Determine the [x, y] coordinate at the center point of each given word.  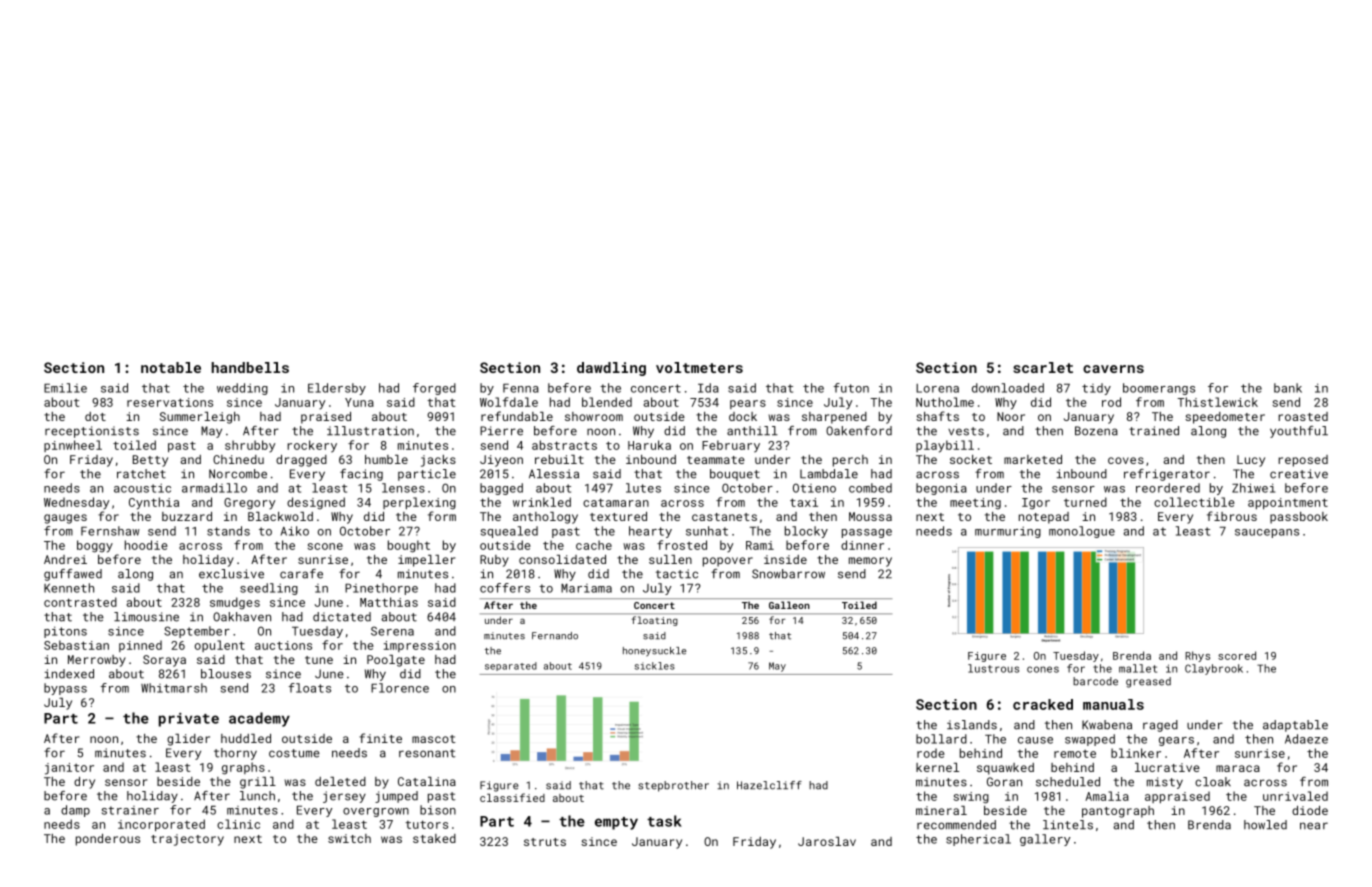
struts [545, 842]
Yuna [359, 402]
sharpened [834, 418]
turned [1085, 502]
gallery [1045, 840]
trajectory [187, 840]
